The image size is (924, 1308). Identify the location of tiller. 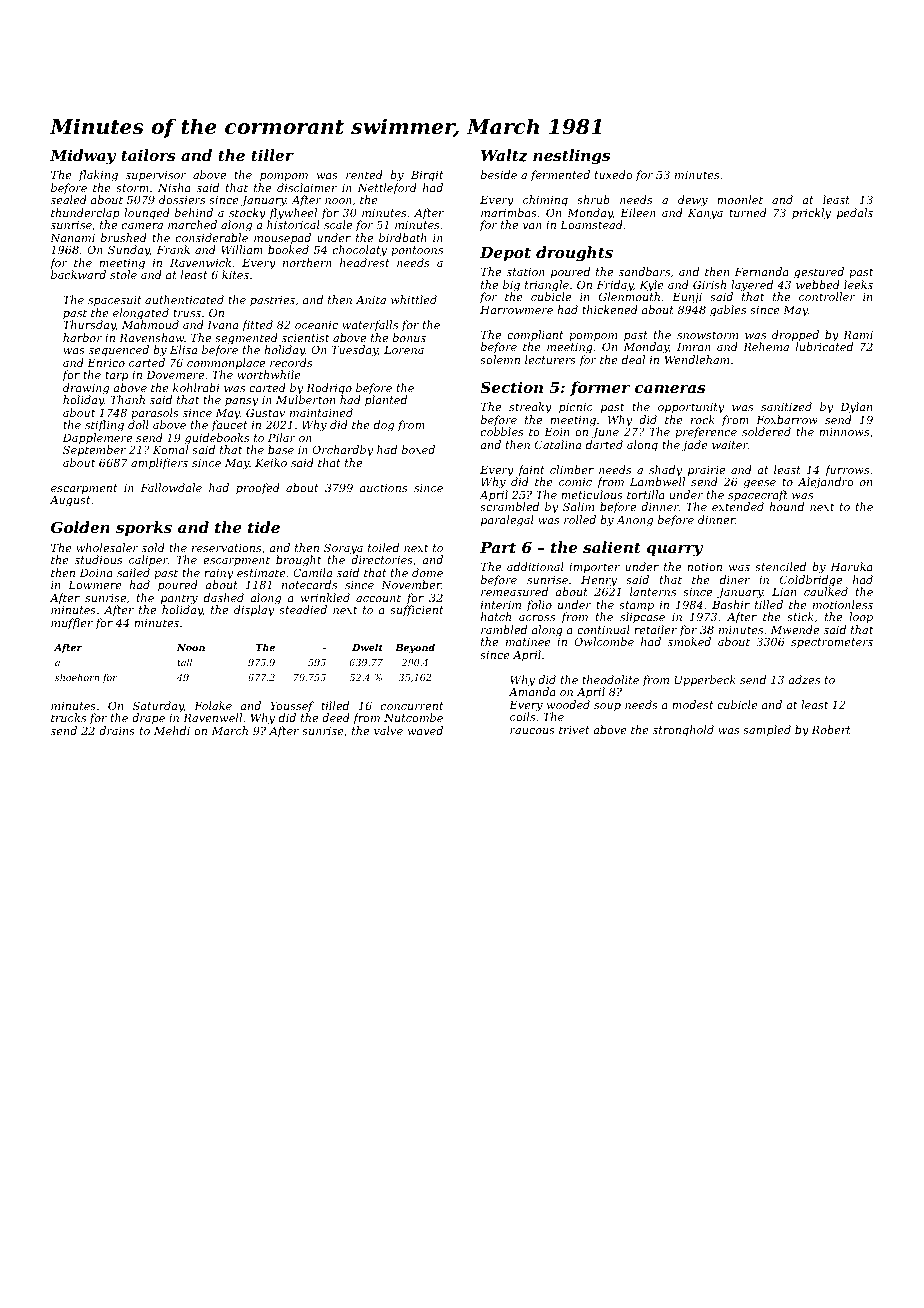
(272, 155).
